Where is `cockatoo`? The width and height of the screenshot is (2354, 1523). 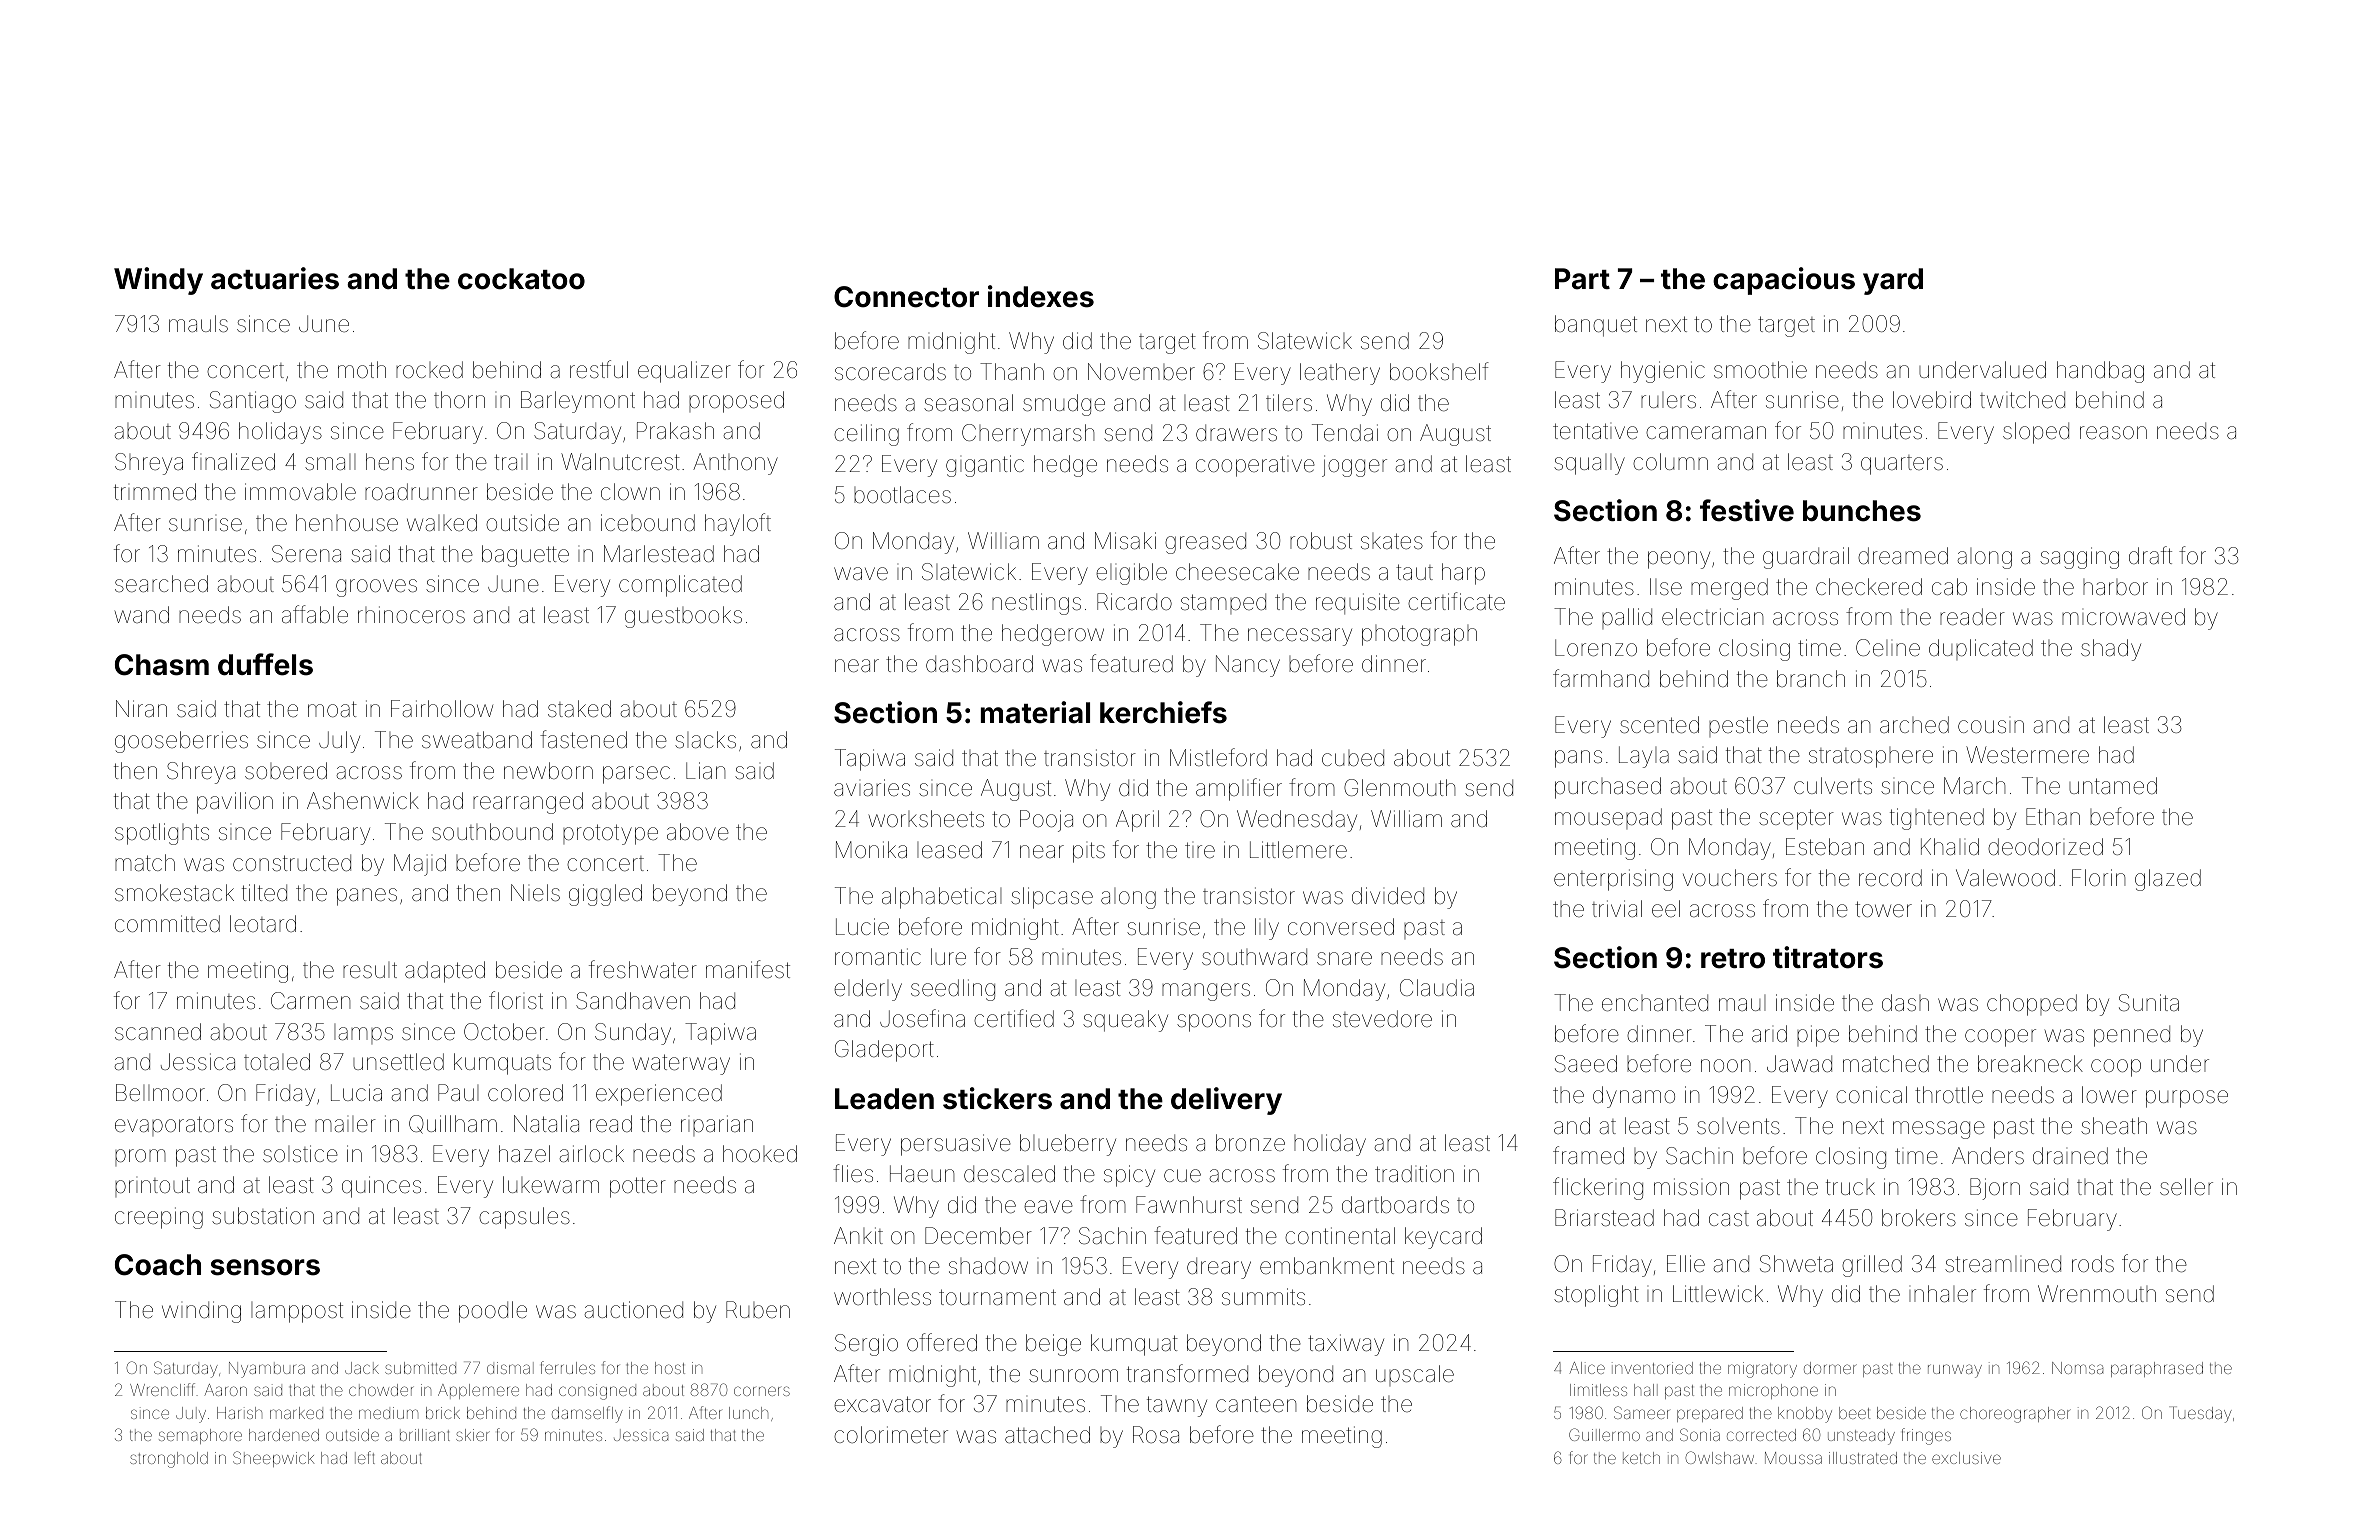 cockatoo is located at coordinates (521, 279).
